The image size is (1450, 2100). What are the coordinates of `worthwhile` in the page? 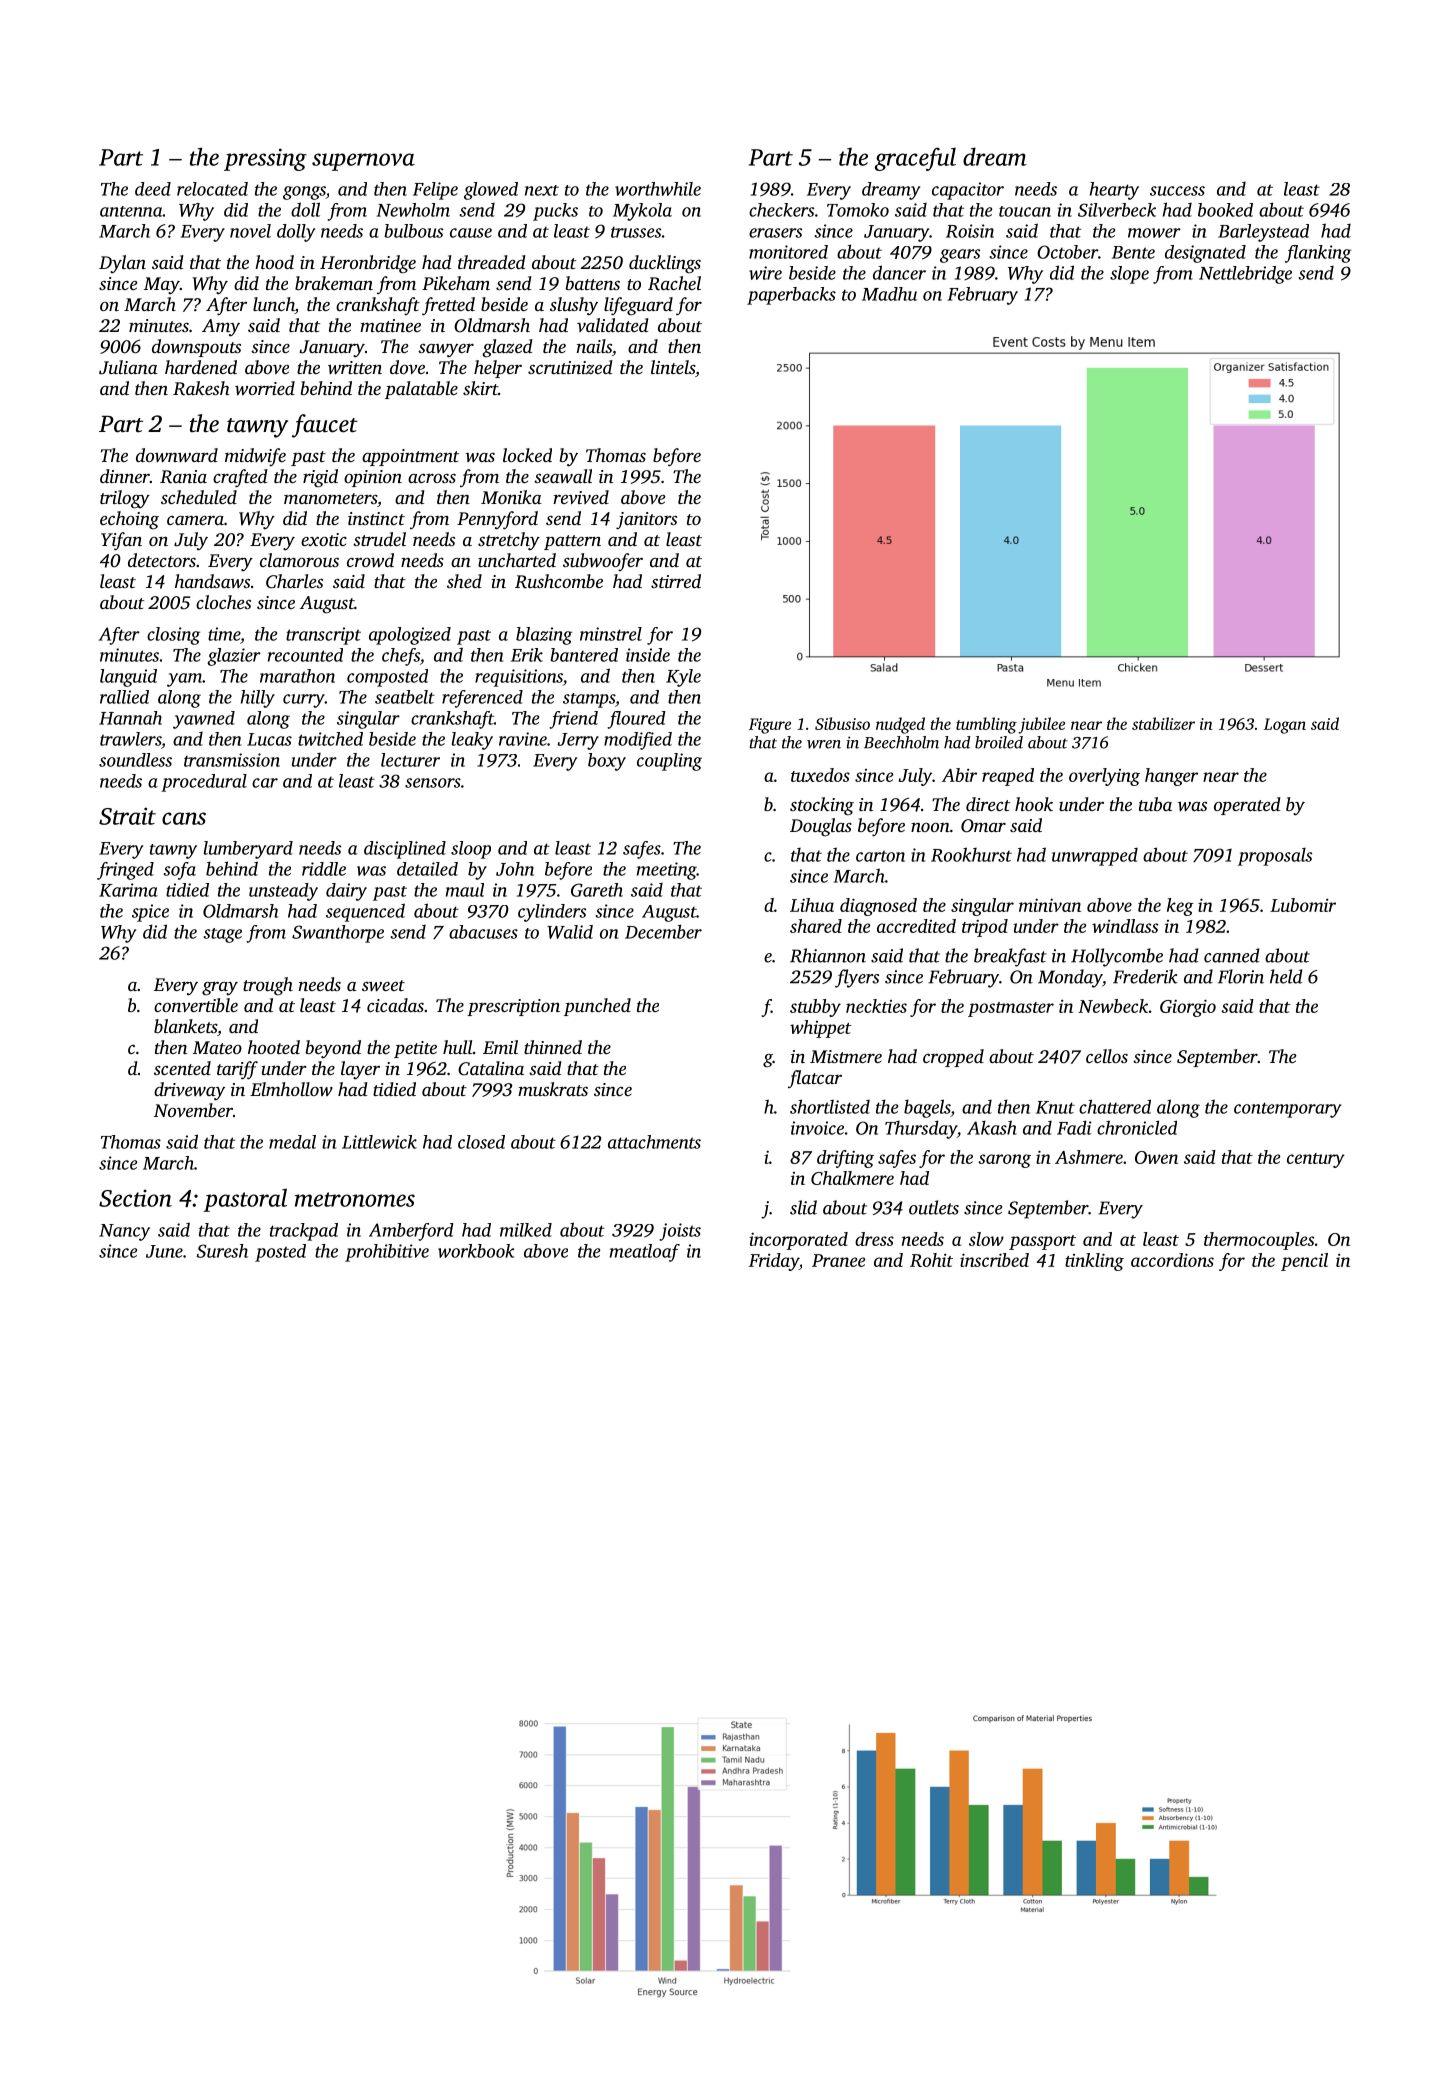 It's located at (658, 189).
